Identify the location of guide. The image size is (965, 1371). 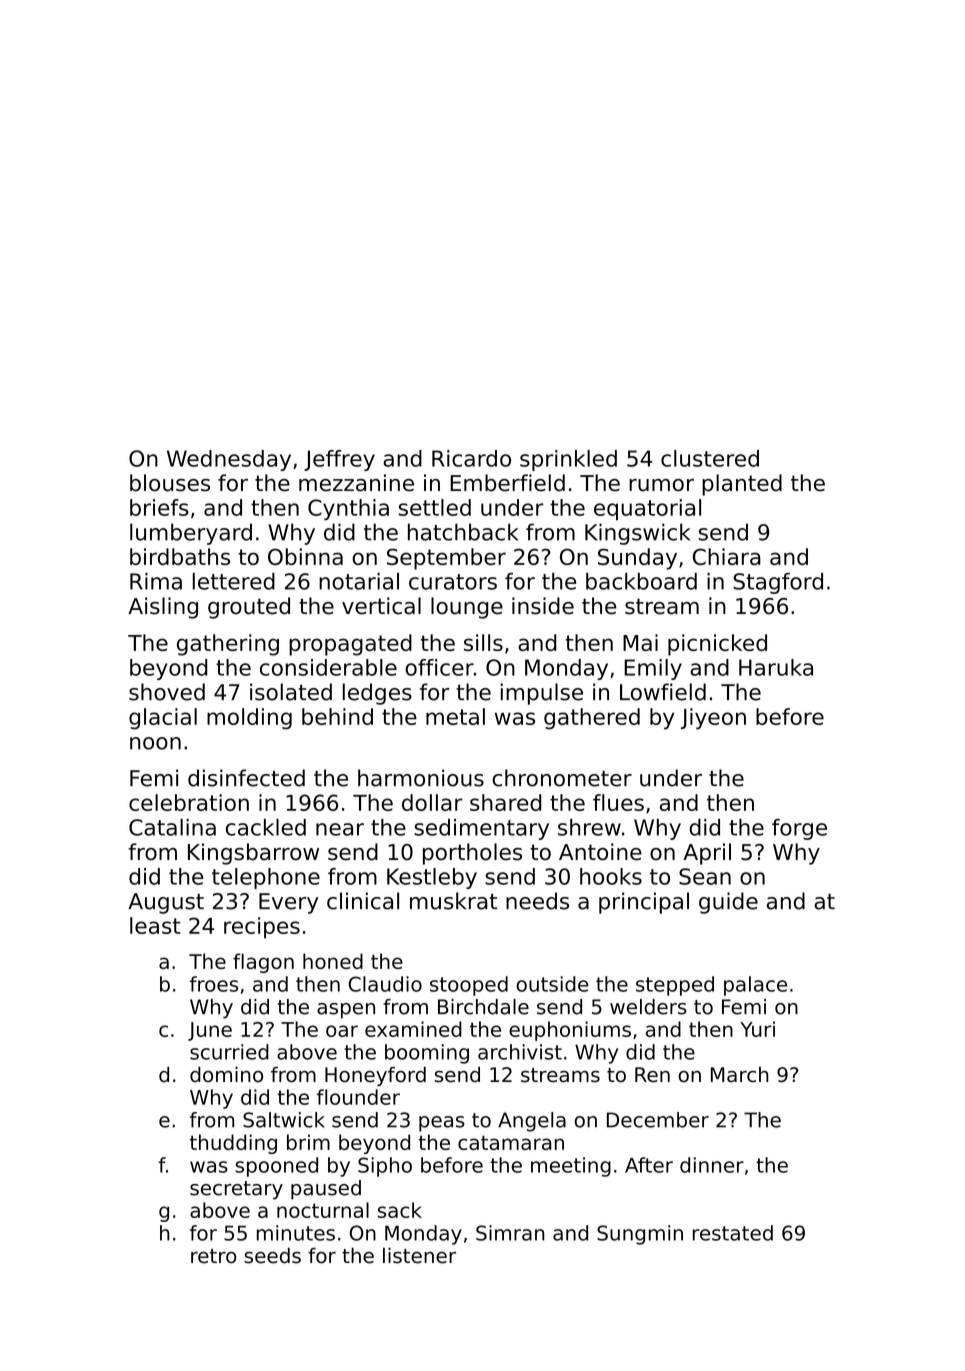
(728, 903).
